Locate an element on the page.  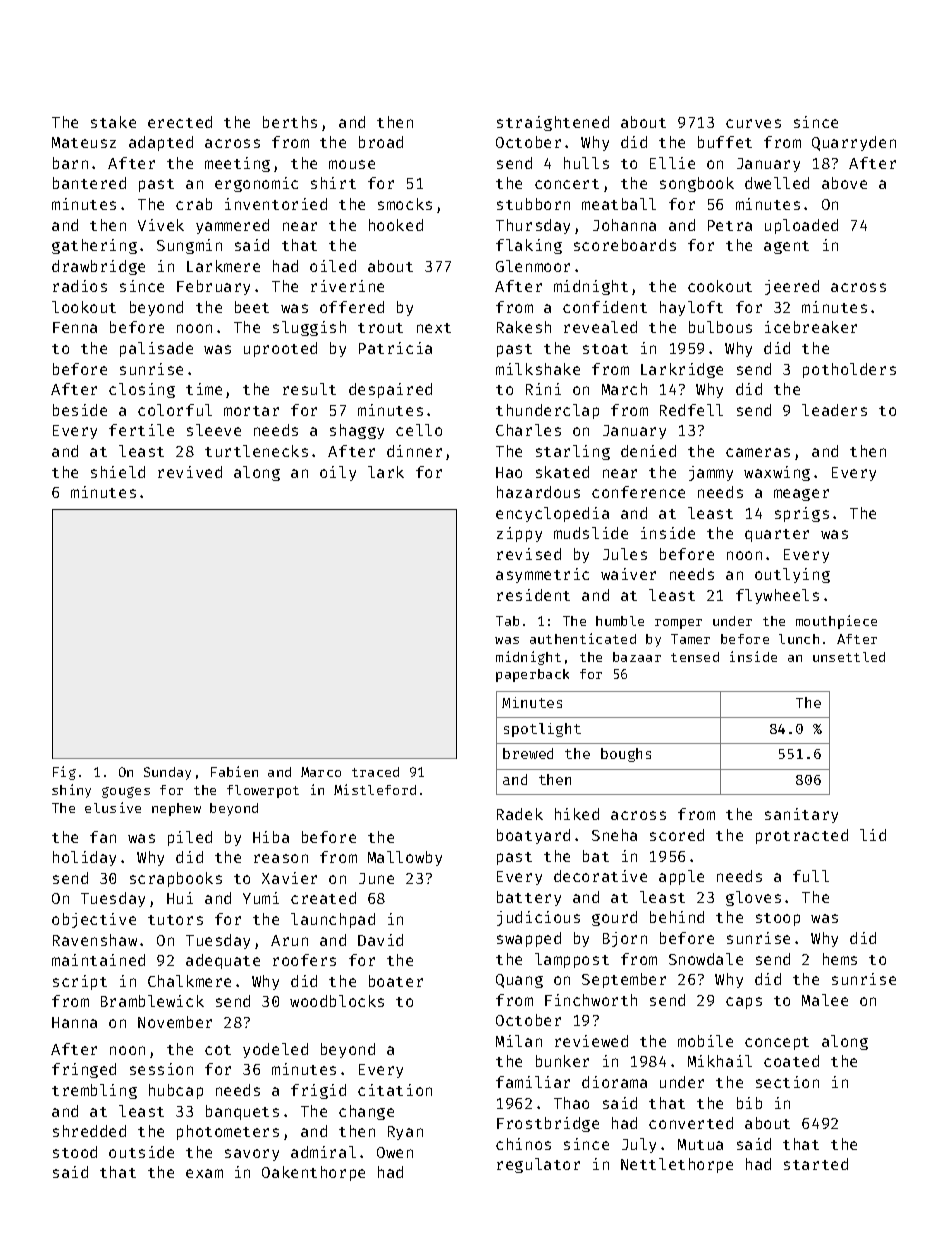
erected is located at coordinates (180, 122).
